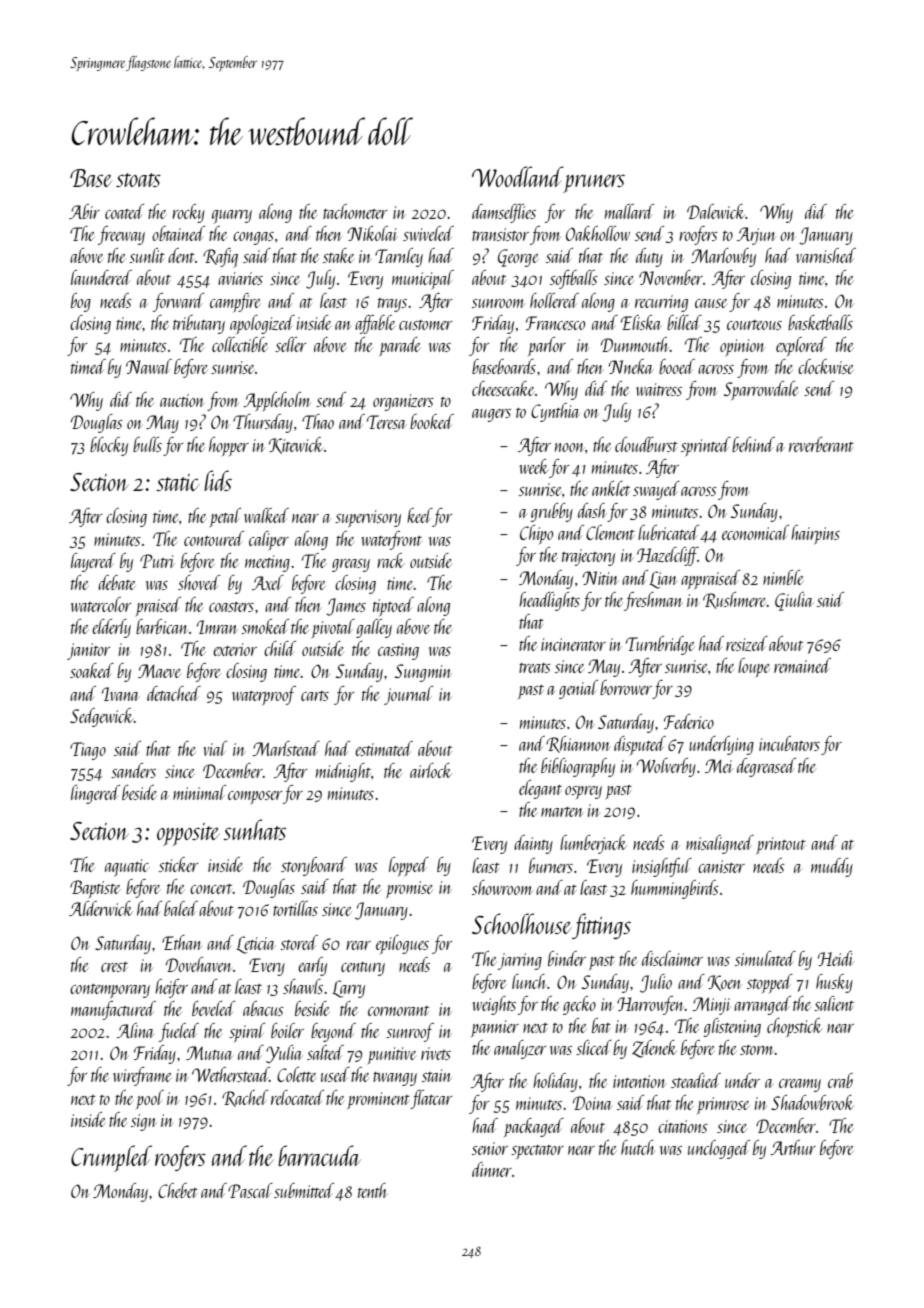  What do you see at coordinates (802, 665) in the image?
I see `remained` at bounding box center [802, 665].
